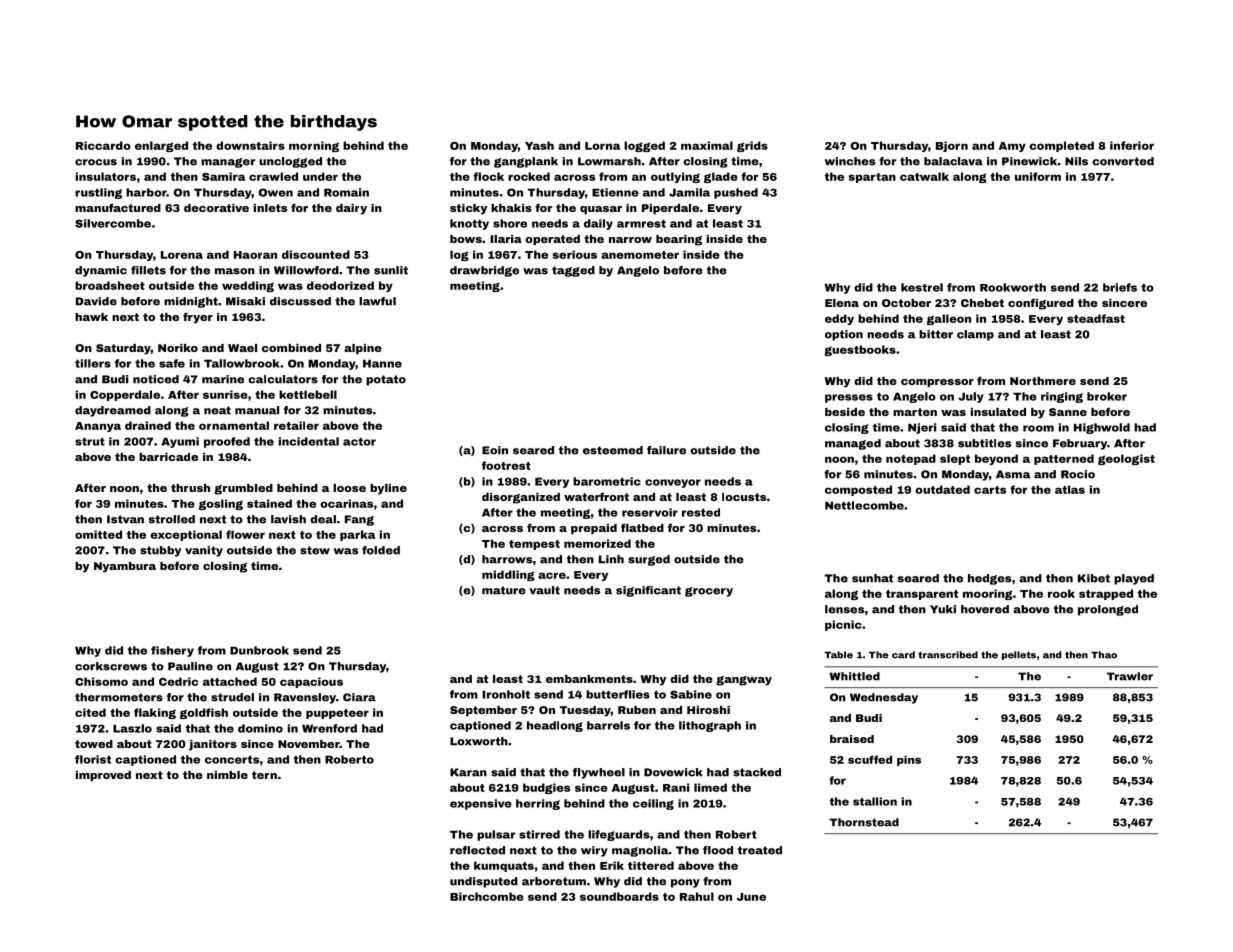 The image size is (1233, 952). What do you see at coordinates (495, 450) in the image?
I see `Eoin` at bounding box center [495, 450].
